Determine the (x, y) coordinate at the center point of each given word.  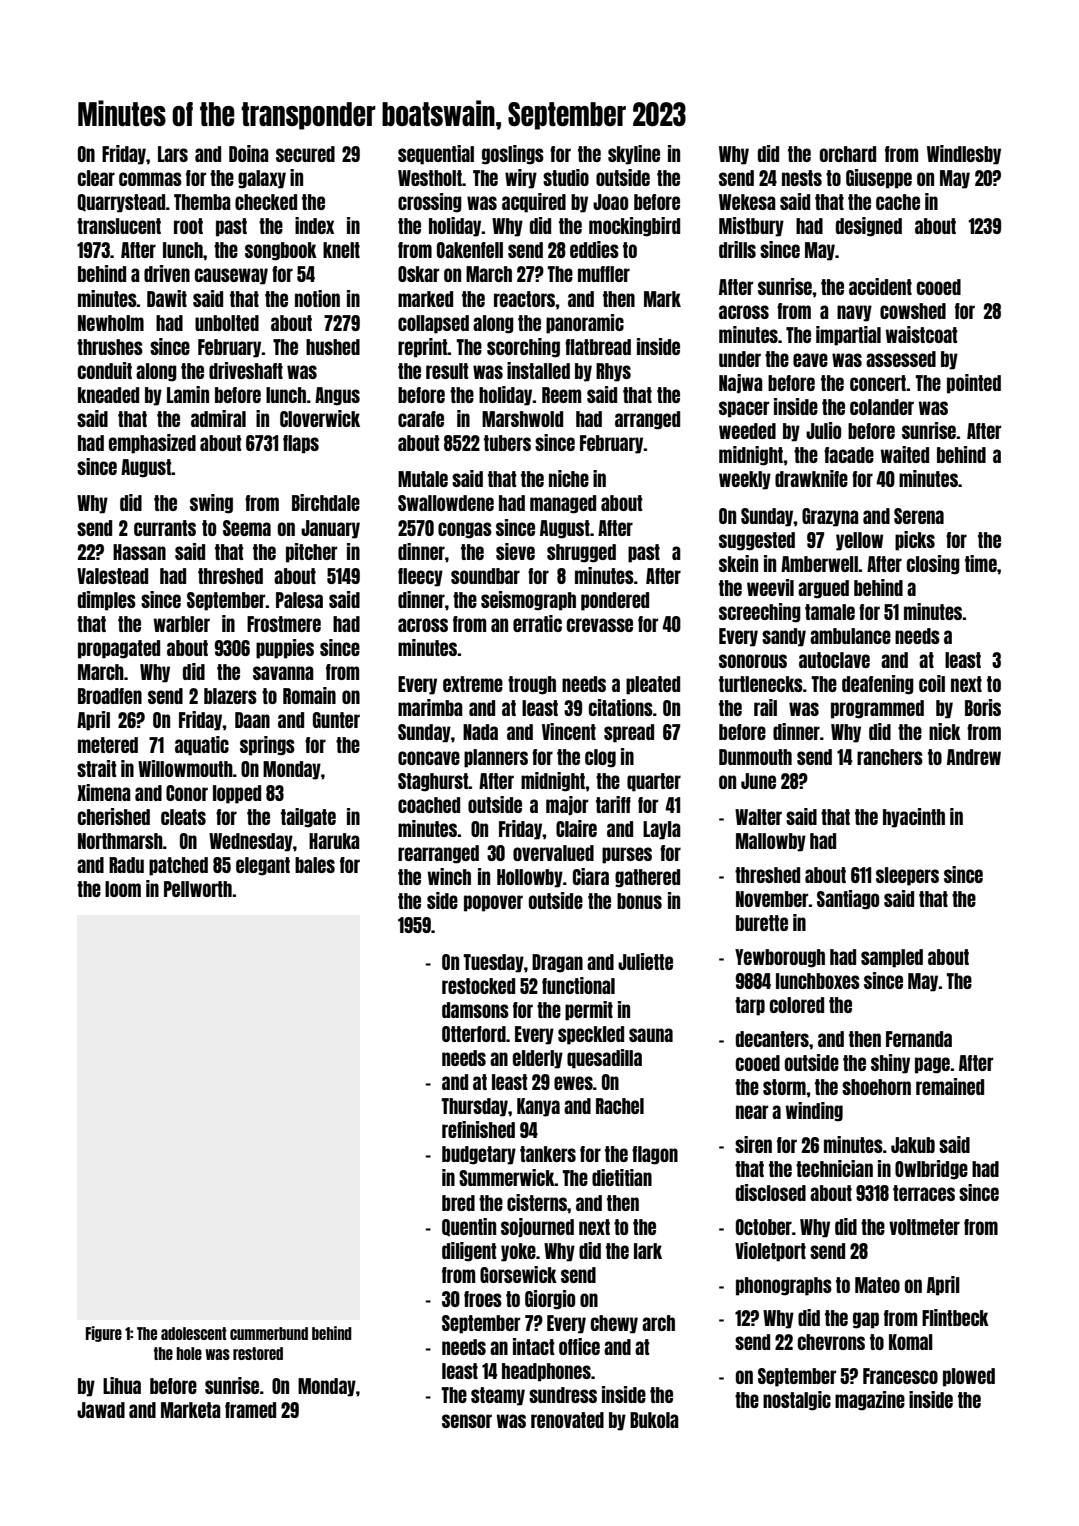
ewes (573, 1083)
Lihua (122, 1385)
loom (123, 889)
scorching (523, 348)
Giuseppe (879, 179)
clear (96, 178)
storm (784, 1087)
